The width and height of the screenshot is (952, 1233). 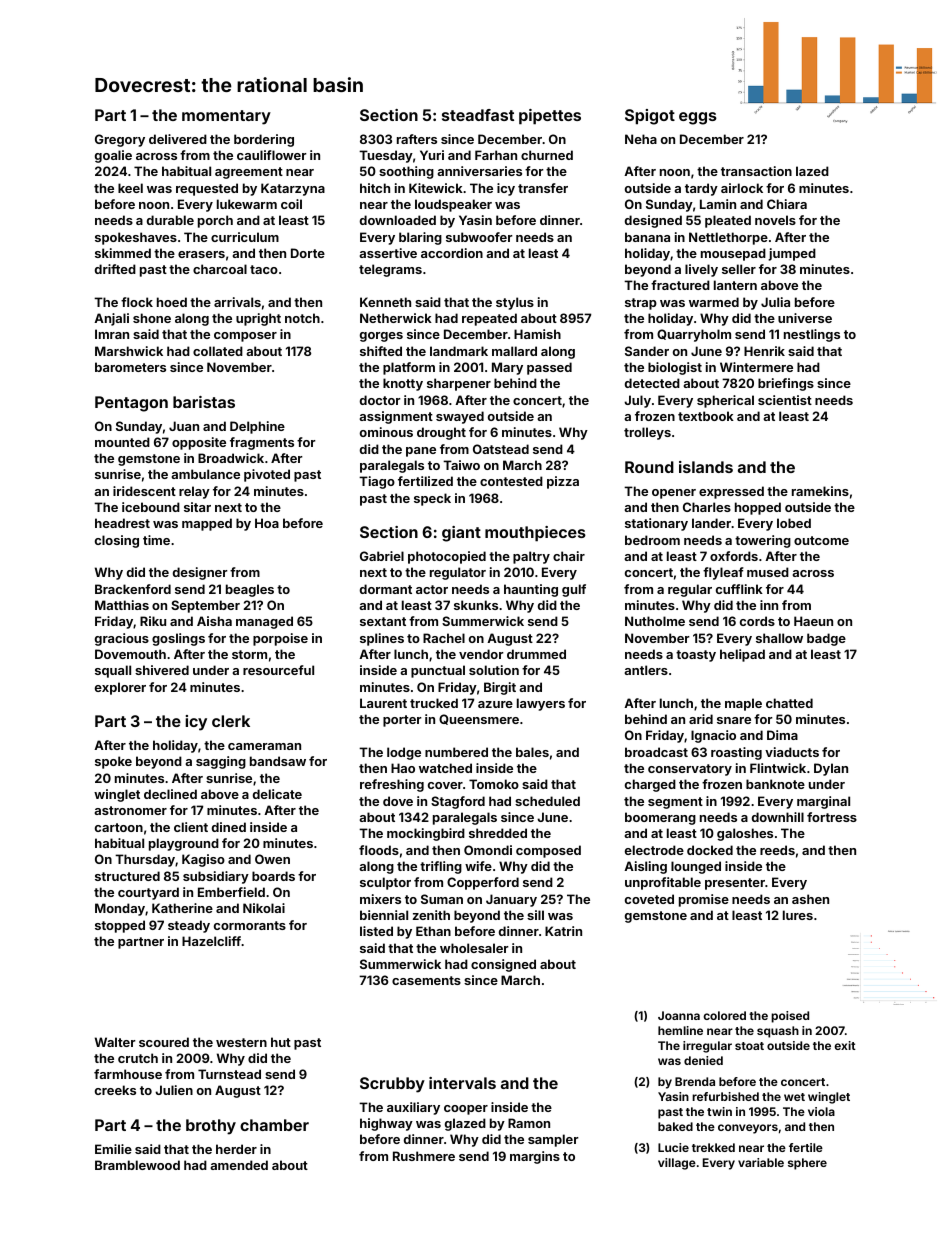 I want to click on transfer, so click(x=543, y=188).
